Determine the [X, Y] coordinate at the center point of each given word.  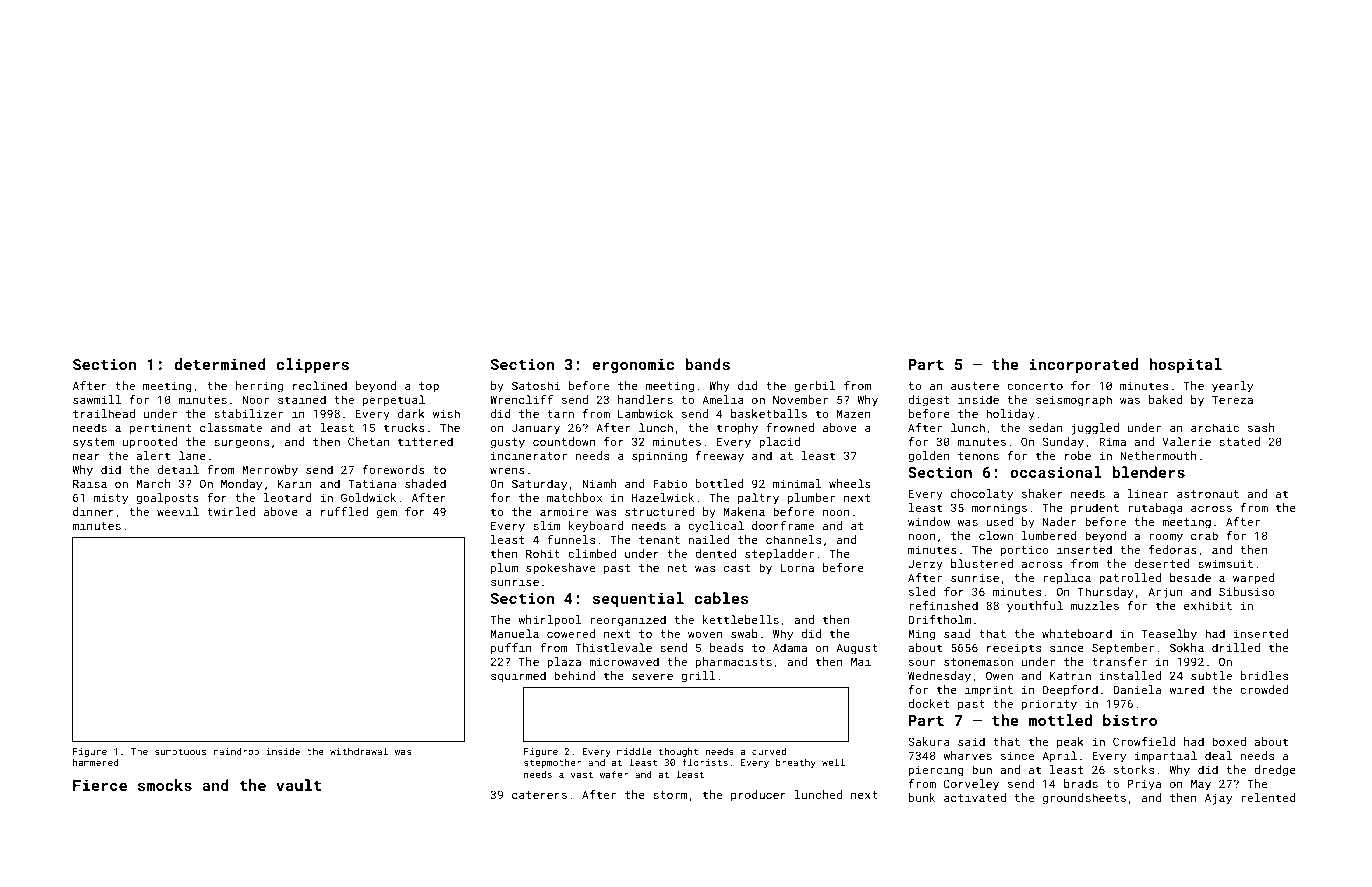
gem [387, 514]
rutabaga [1155, 509]
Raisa [90, 483]
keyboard [596, 527]
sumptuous [180, 752]
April [1059, 757]
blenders [1148, 472]
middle [634, 751]
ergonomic [633, 365]
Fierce [100, 785]
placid [779, 442]
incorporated [1084, 365]
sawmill [97, 399]
